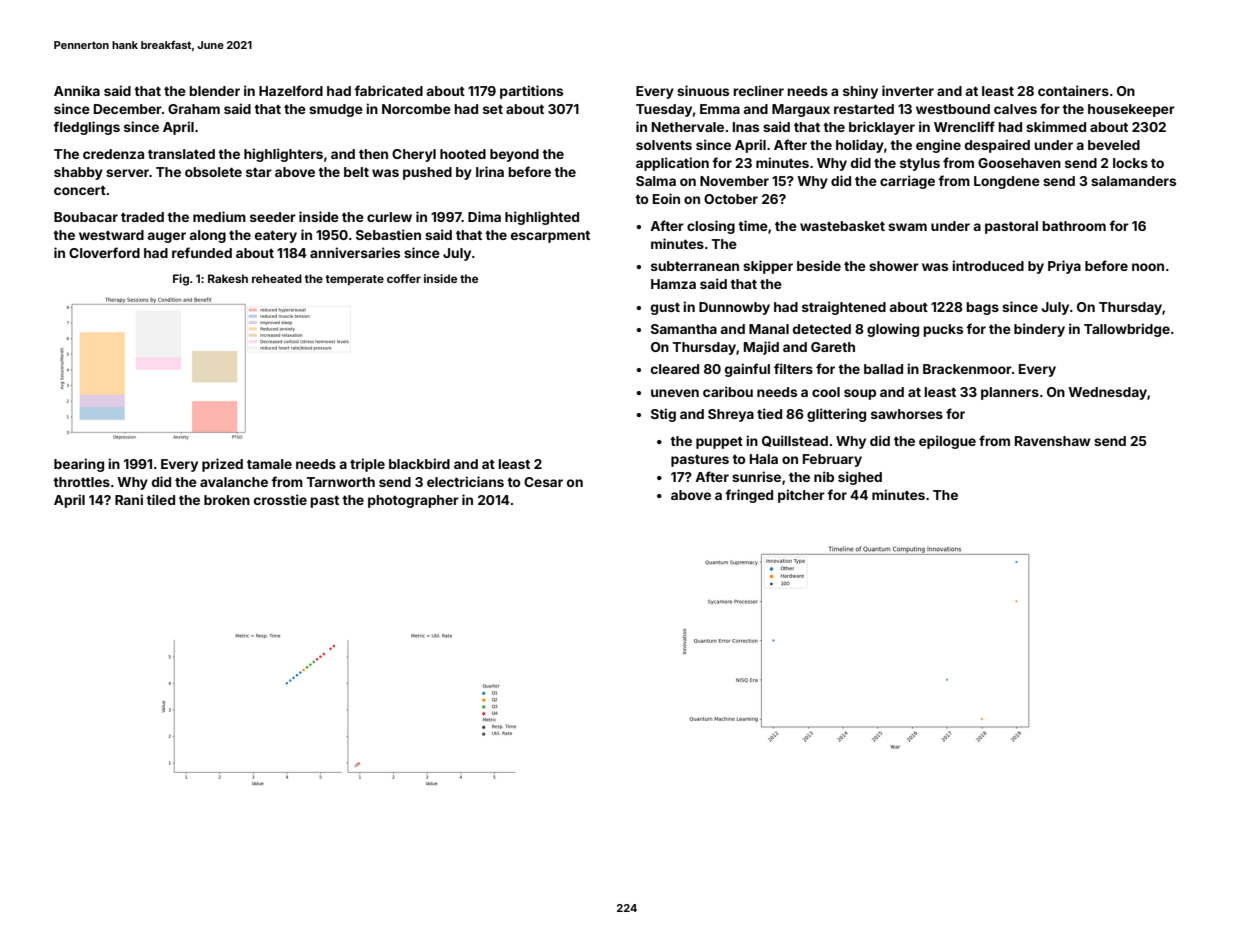 The height and width of the screenshot is (952, 1233). What do you see at coordinates (1073, 90) in the screenshot?
I see `containers` at bounding box center [1073, 90].
